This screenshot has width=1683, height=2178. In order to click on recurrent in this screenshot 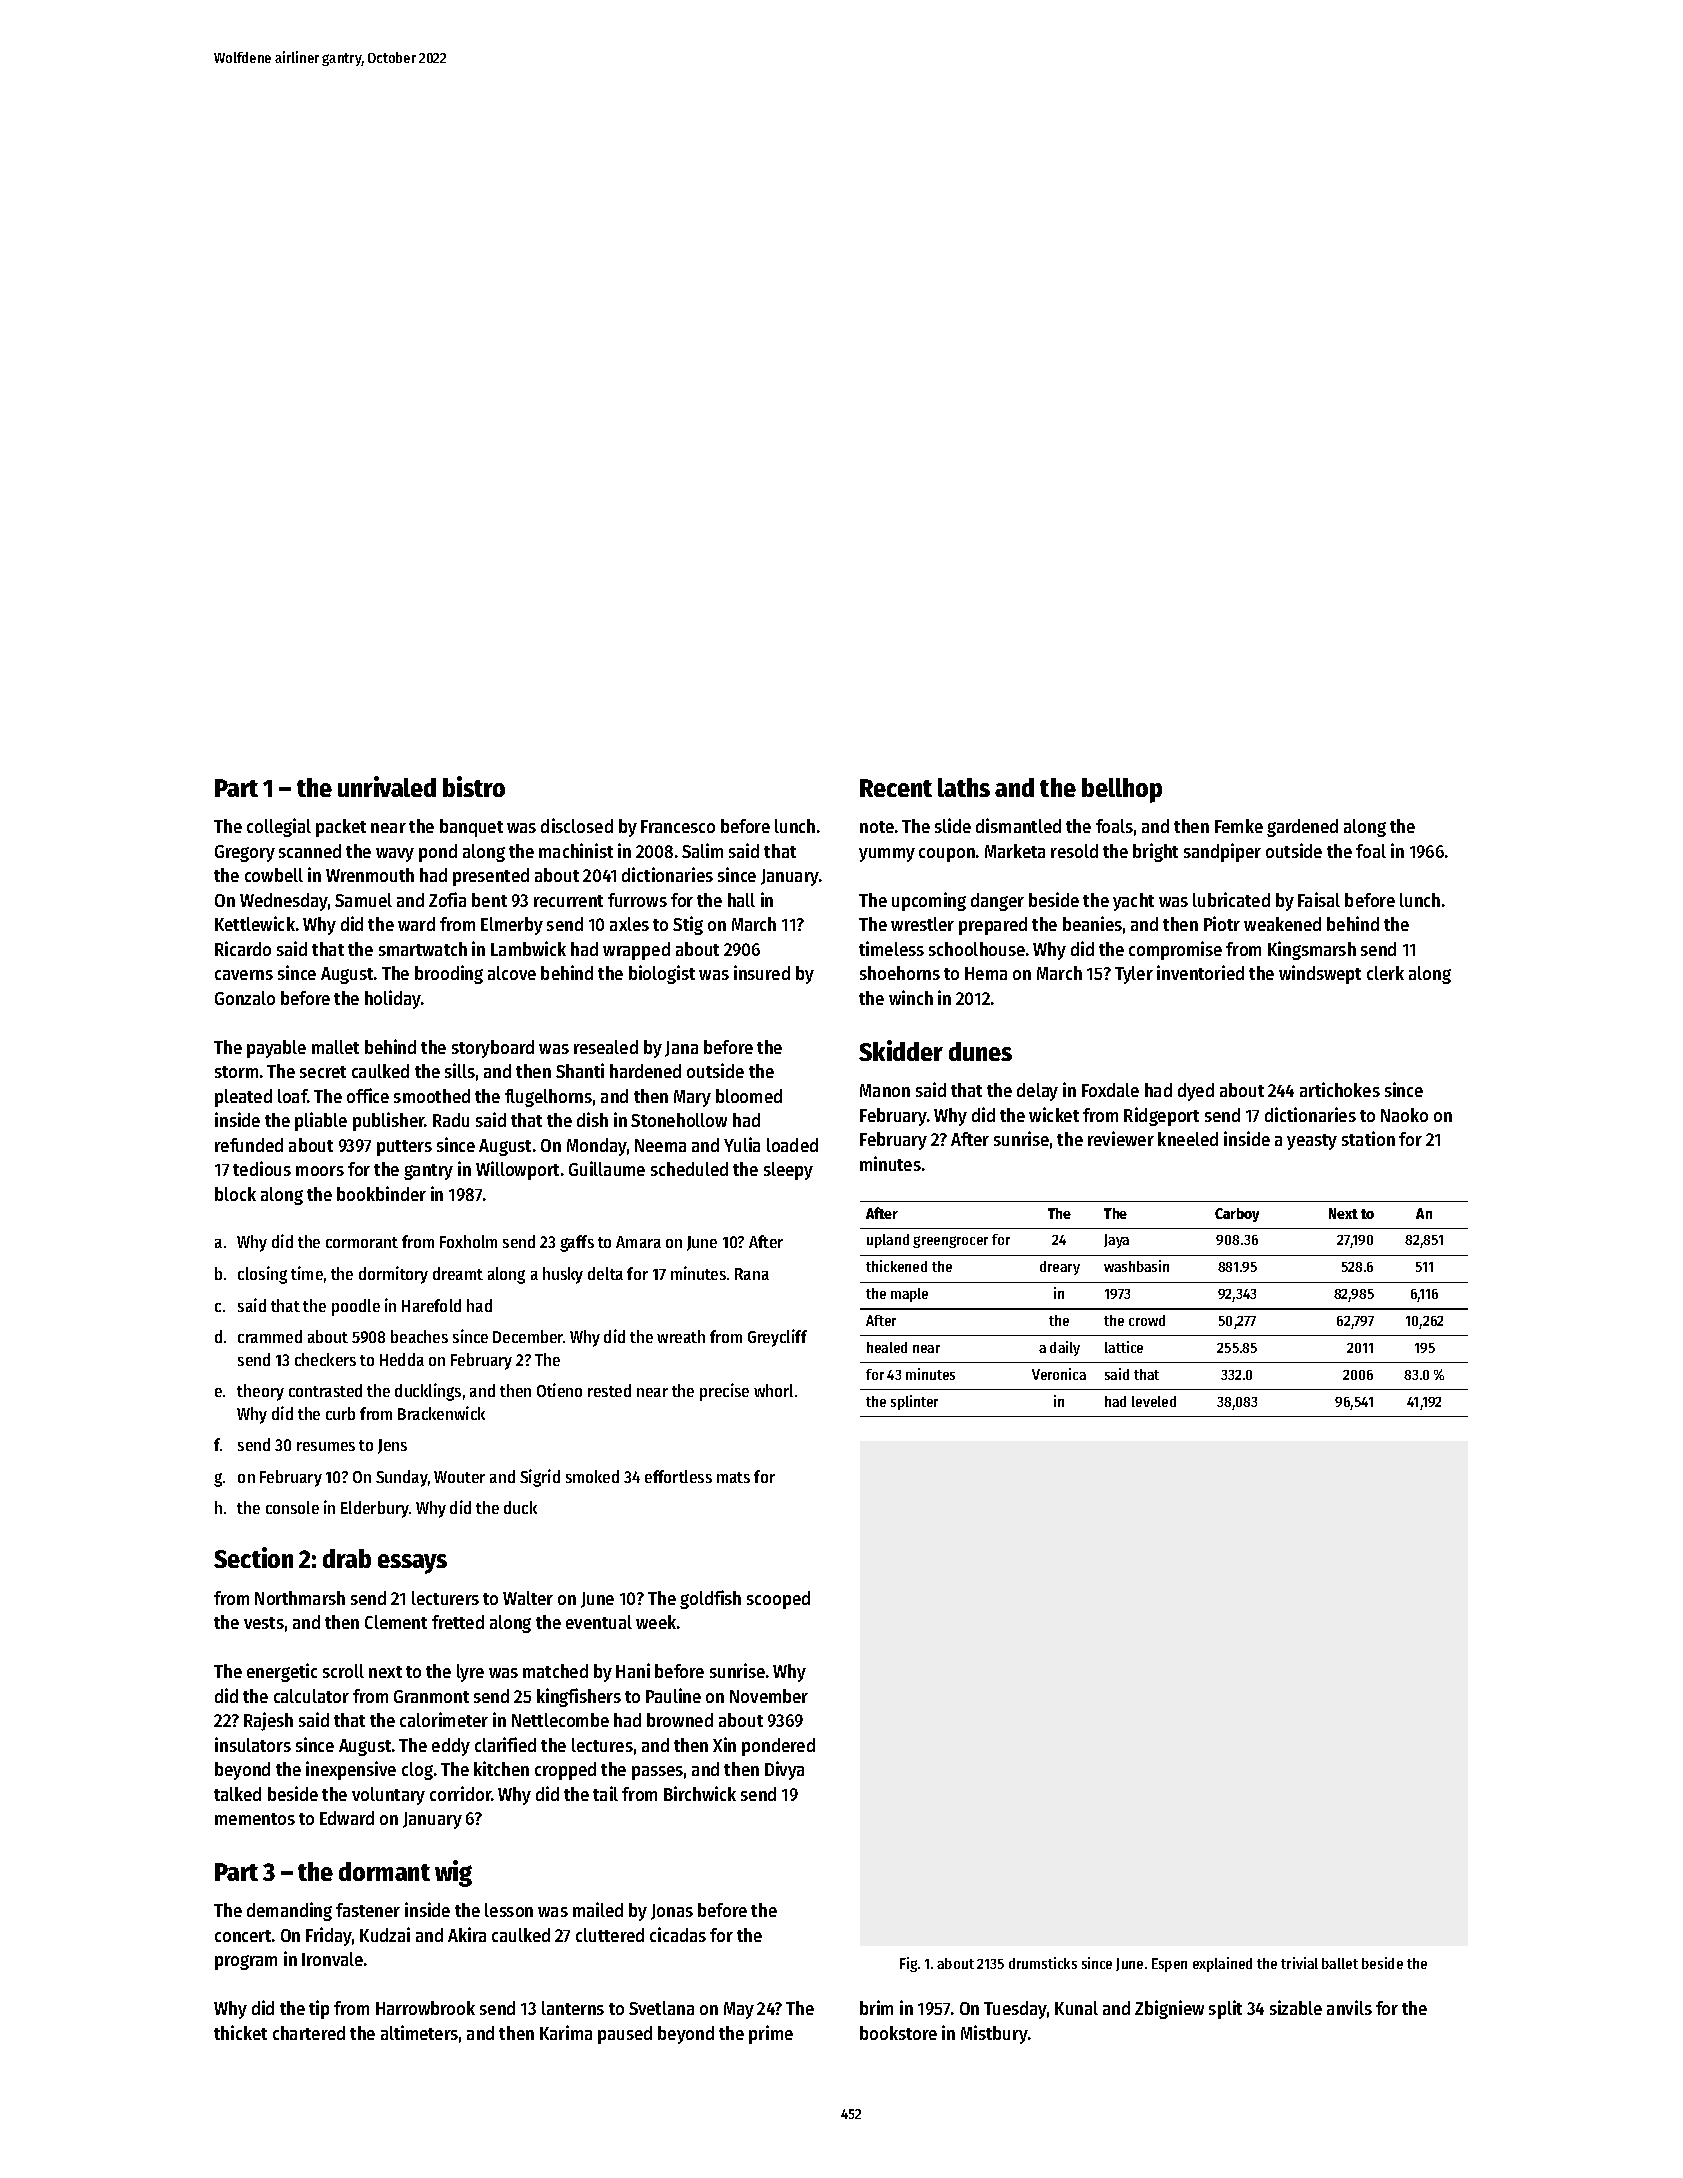, I will do `click(568, 901)`.
